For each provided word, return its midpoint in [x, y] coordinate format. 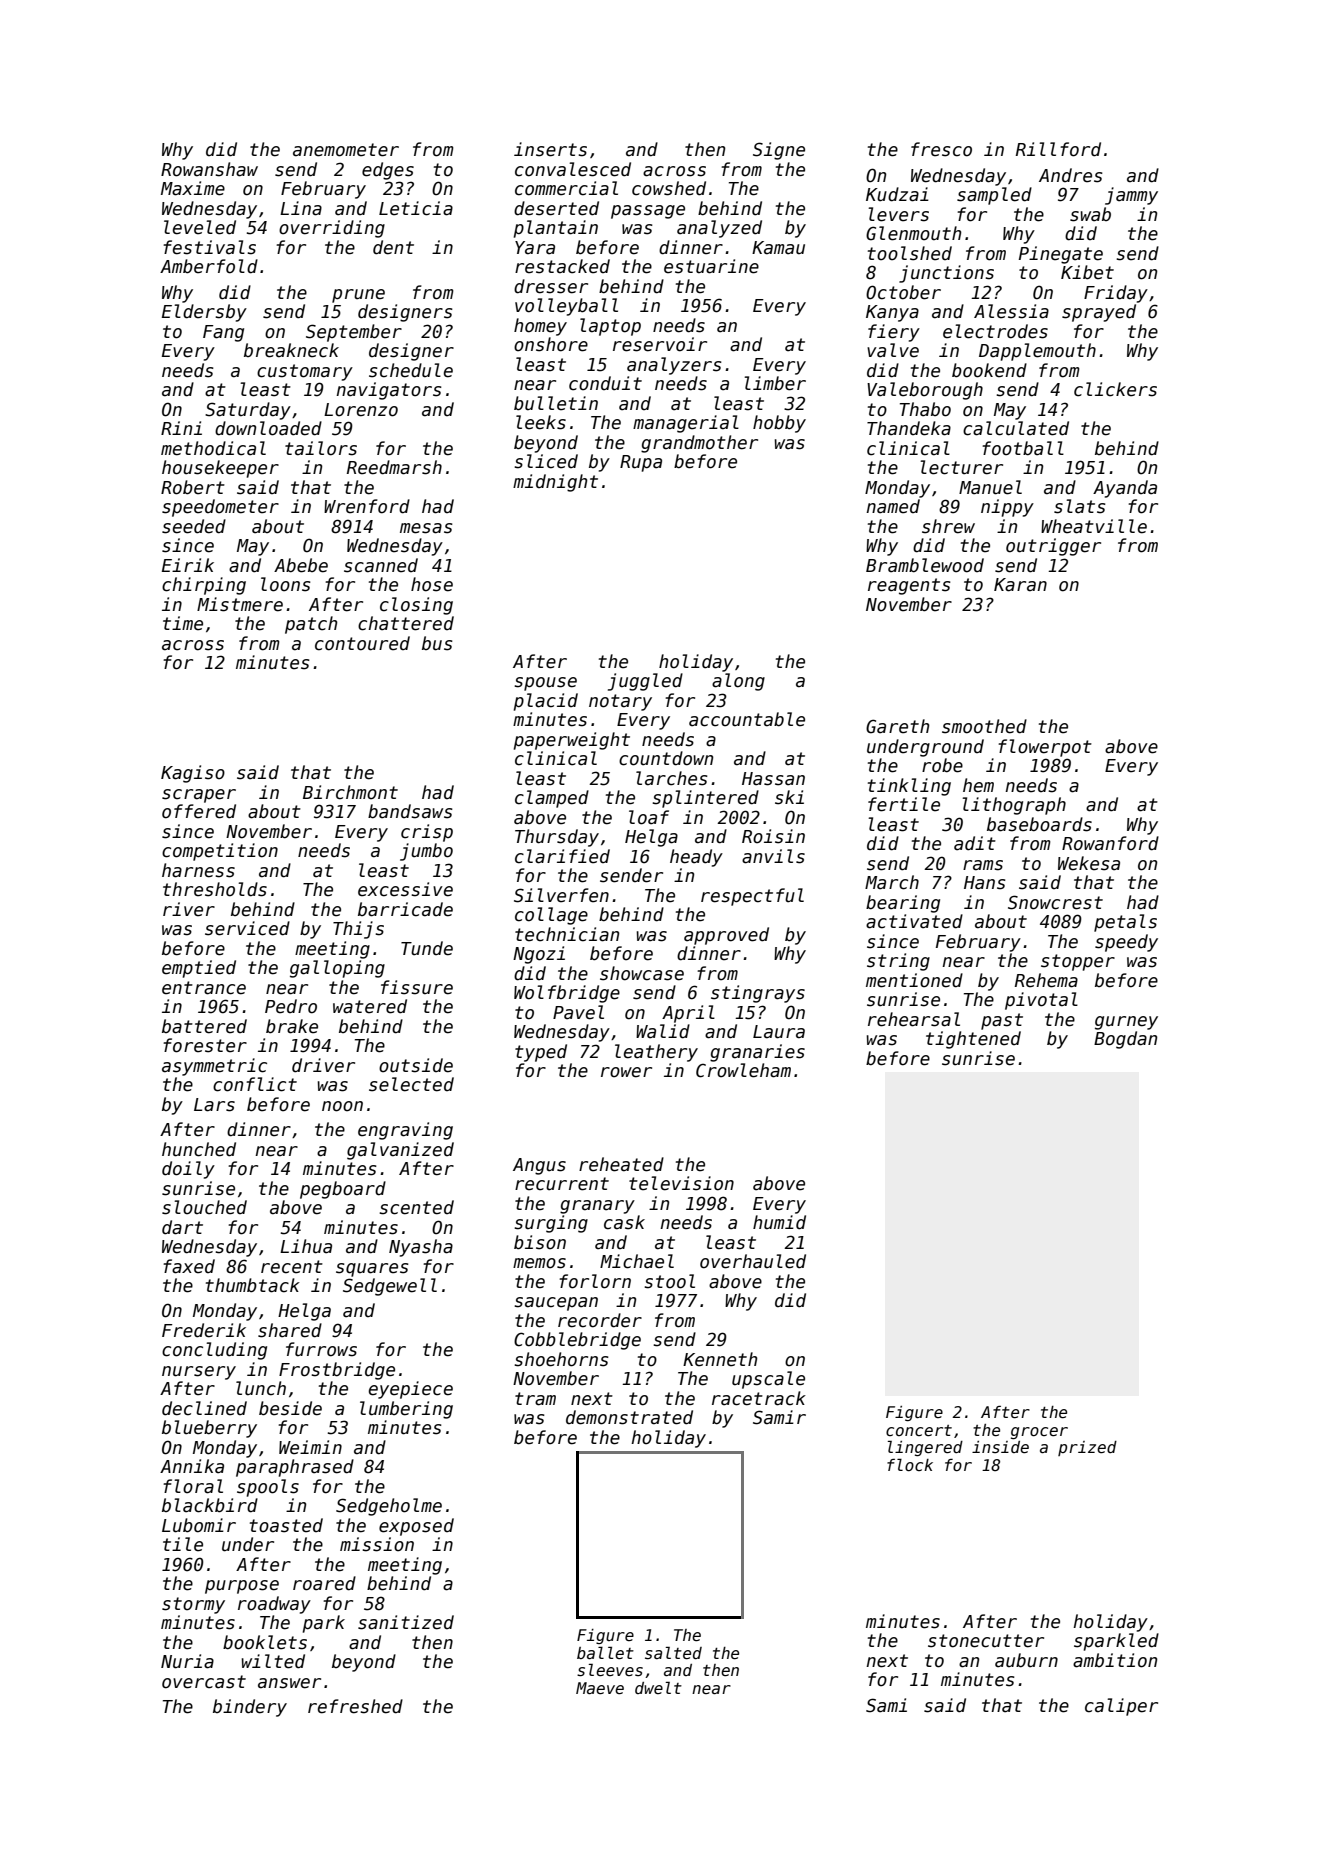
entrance [204, 988]
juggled [645, 682]
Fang [223, 333]
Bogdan [1125, 1040]
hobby [779, 424]
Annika [192, 1466]
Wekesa [1089, 863]
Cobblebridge [577, 1341]
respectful [752, 897]
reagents [909, 586]
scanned [381, 565]
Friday [1116, 294]
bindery [250, 1708]
